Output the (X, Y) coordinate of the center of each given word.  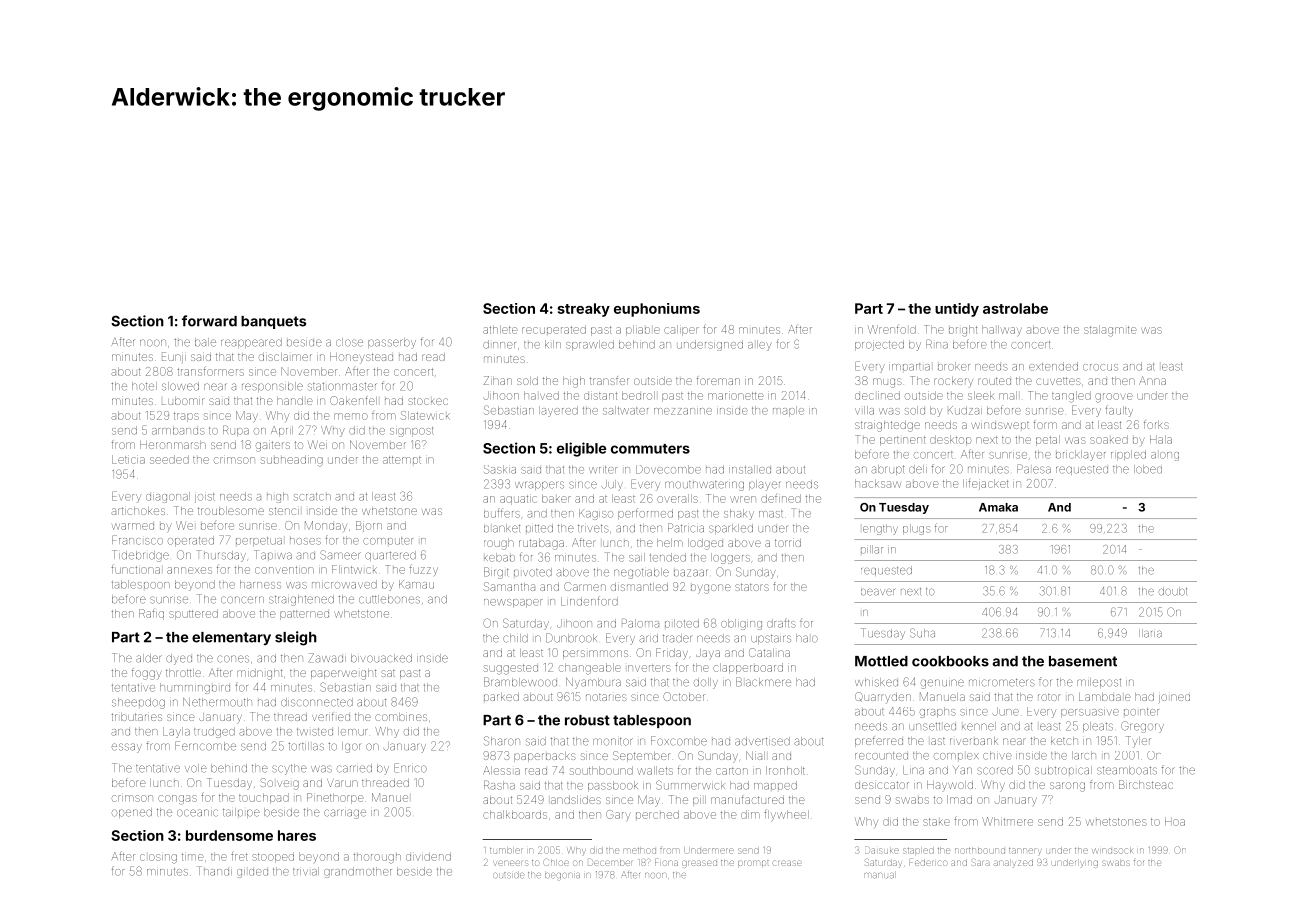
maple (788, 411)
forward (209, 321)
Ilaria (1150, 633)
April (282, 431)
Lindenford (589, 601)
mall (1008, 395)
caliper (681, 330)
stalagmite (1110, 331)
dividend (428, 856)
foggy (147, 674)
